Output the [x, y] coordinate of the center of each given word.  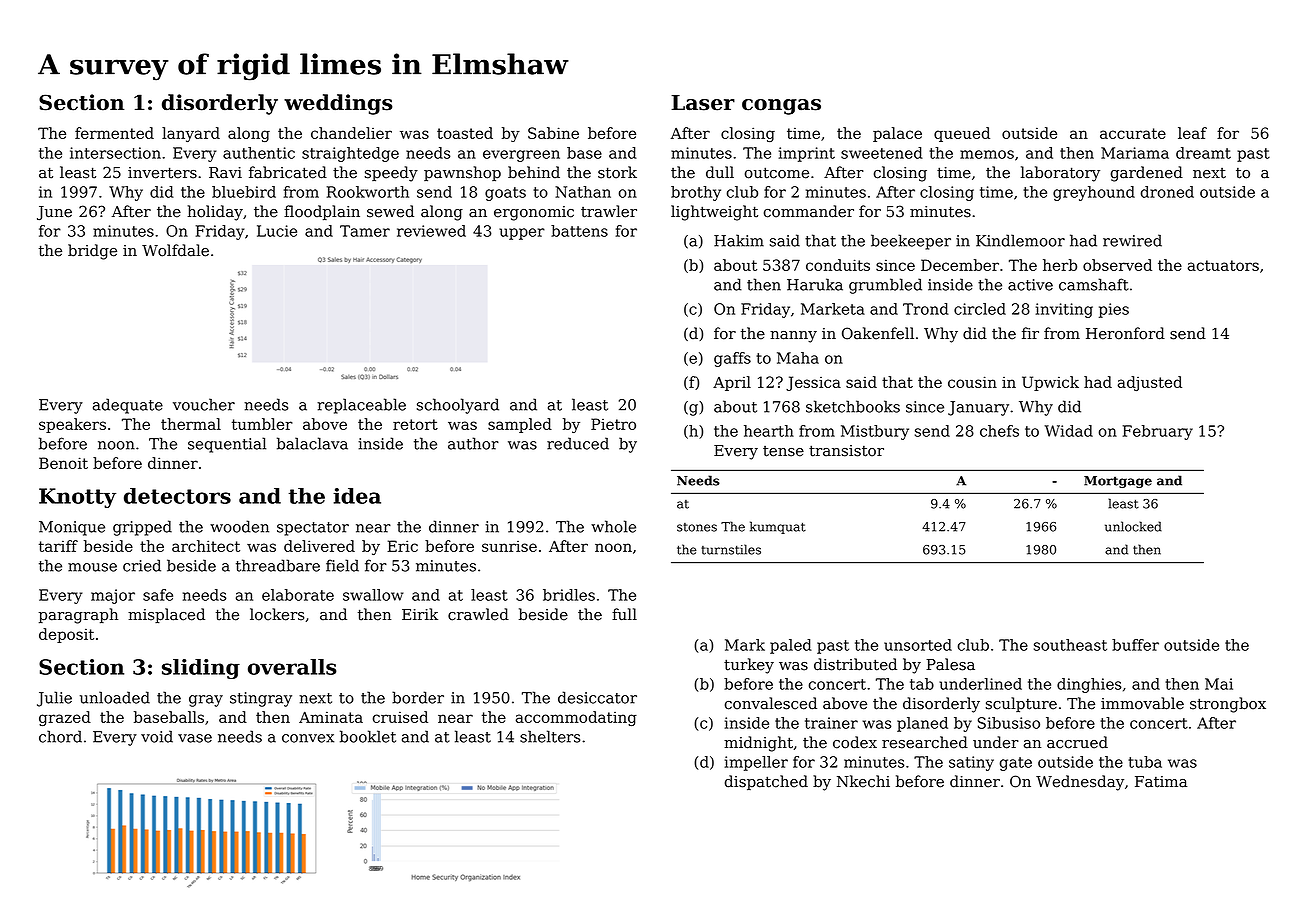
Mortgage [1118, 482]
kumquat [778, 527]
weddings [338, 104]
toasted [465, 133]
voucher [204, 404]
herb [1060, 265]
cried [142, 565]
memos [987, 154]
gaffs [732, 359]
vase [195, 738]
